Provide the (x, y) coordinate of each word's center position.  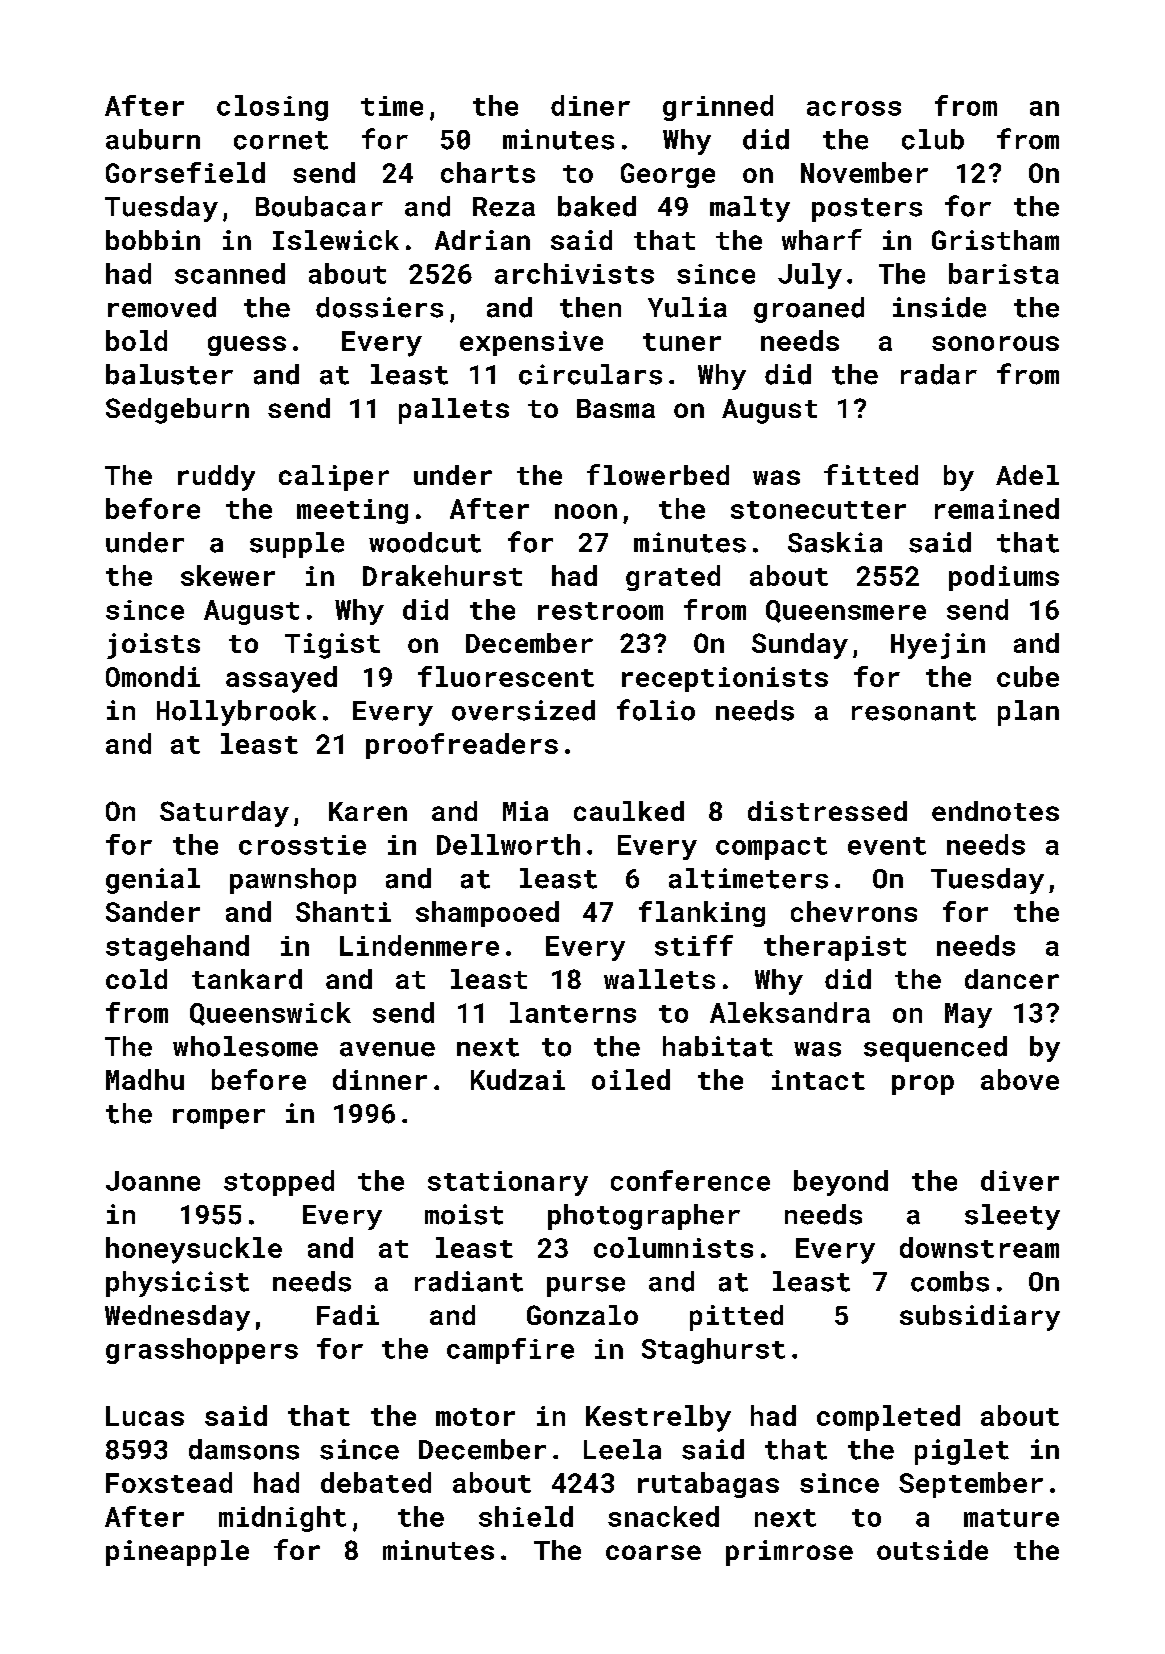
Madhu (145, 1079)
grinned (718, 108)
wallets (659, 979)
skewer (228, 575)
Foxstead (169, 1482)
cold (136, 979)
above (1020, 1079)
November (864, 172)
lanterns (573, 1012)
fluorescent (506, 676)
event (887, 846)
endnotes (995, 811)
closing (272, 108)
